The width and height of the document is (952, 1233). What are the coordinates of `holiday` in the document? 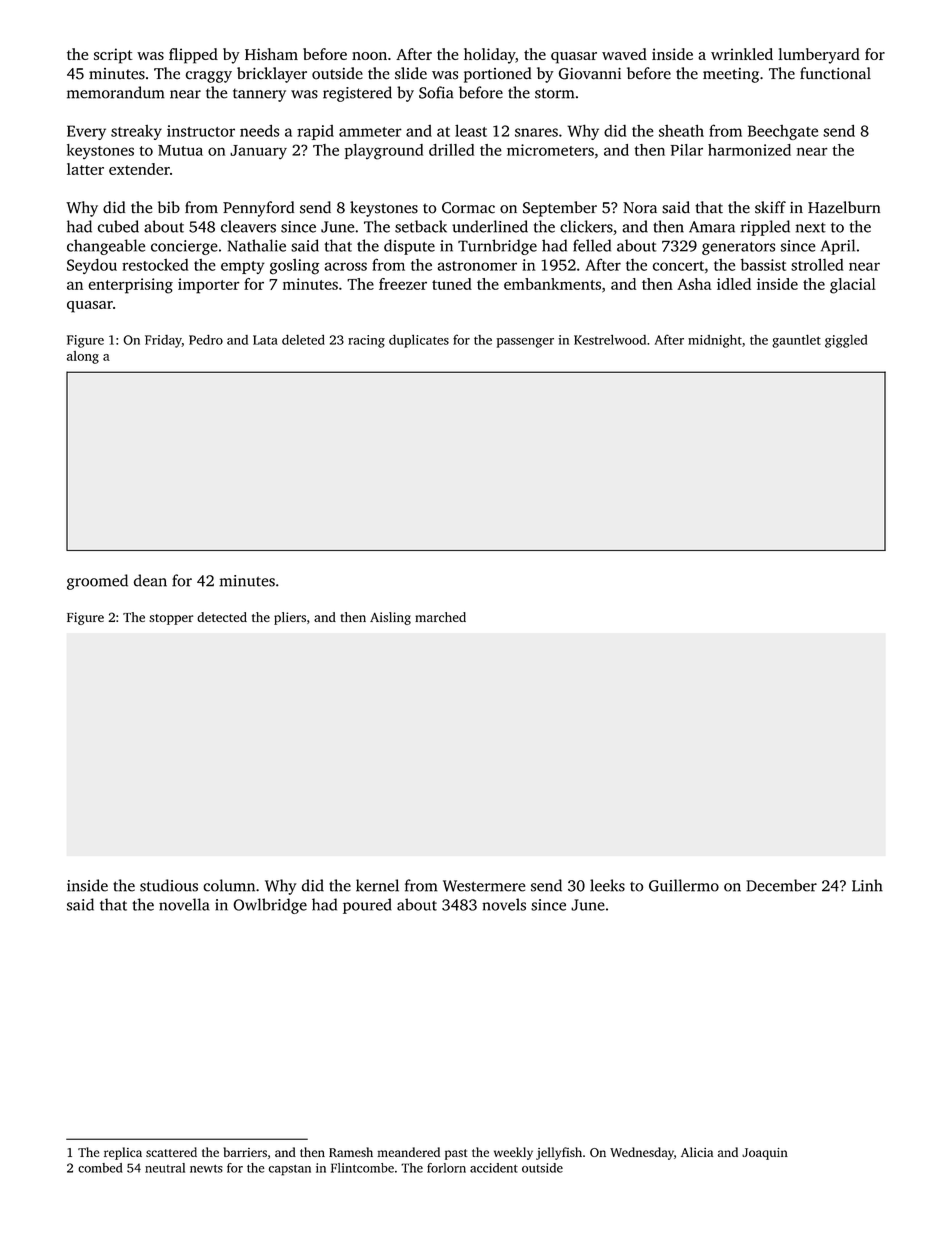 It's located at (489, 56).
